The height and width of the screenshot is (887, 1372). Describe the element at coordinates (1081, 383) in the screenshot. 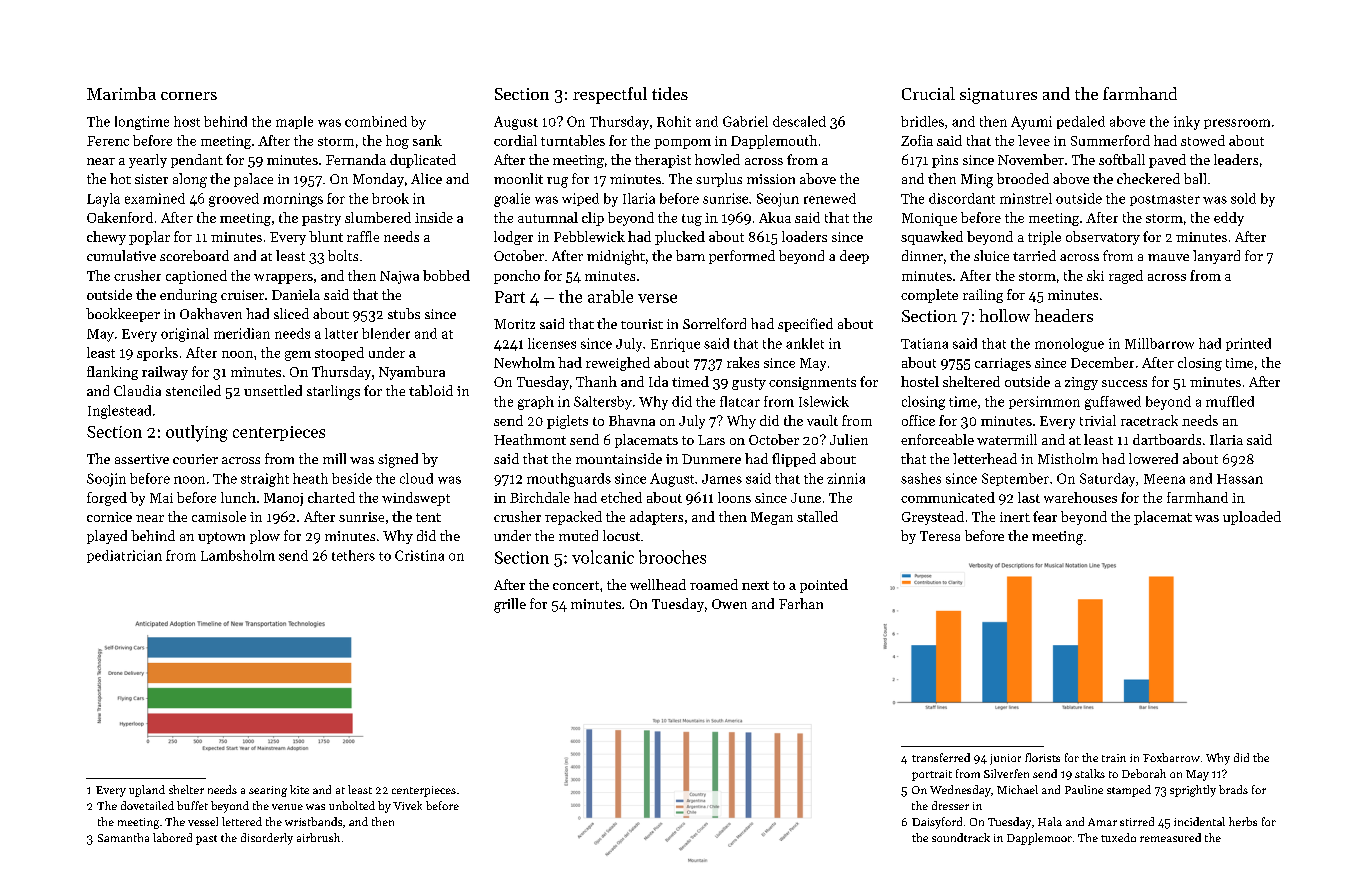

I see `zingy` at that location.
